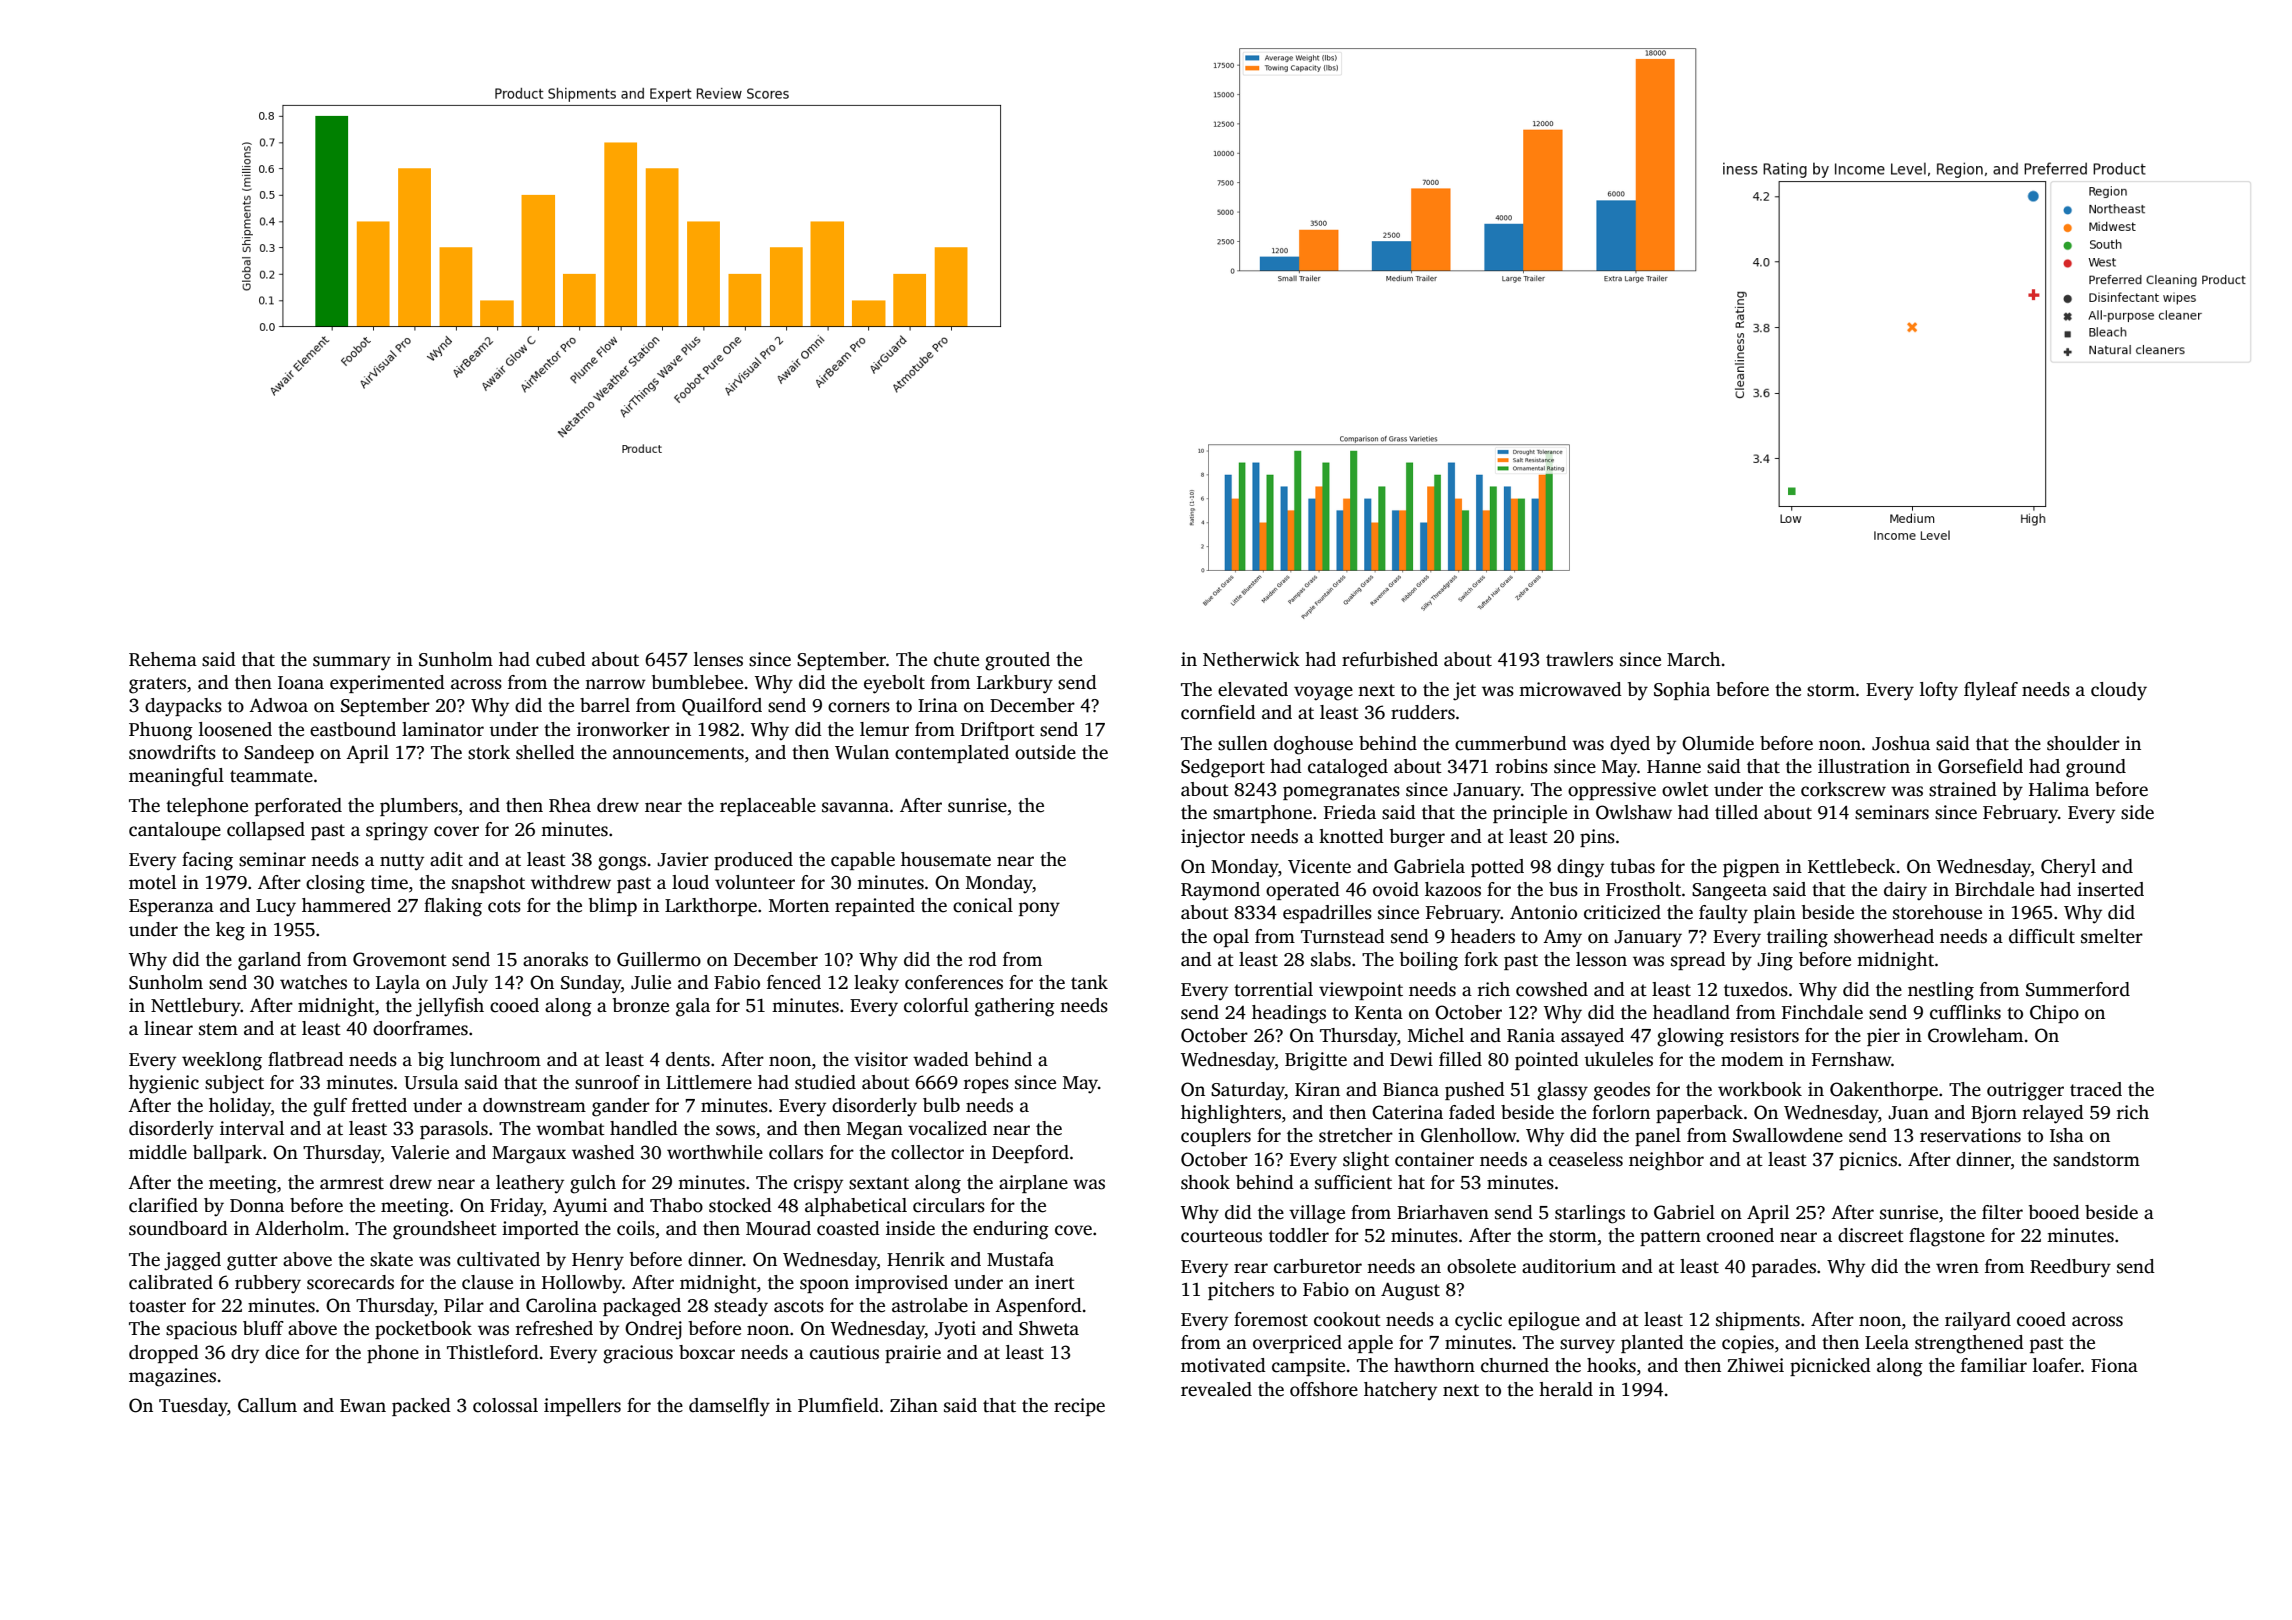 This page has width=2292, height=1620. Describe the element at coordinates (956, 659) in the page. I see `chute` at that location.
